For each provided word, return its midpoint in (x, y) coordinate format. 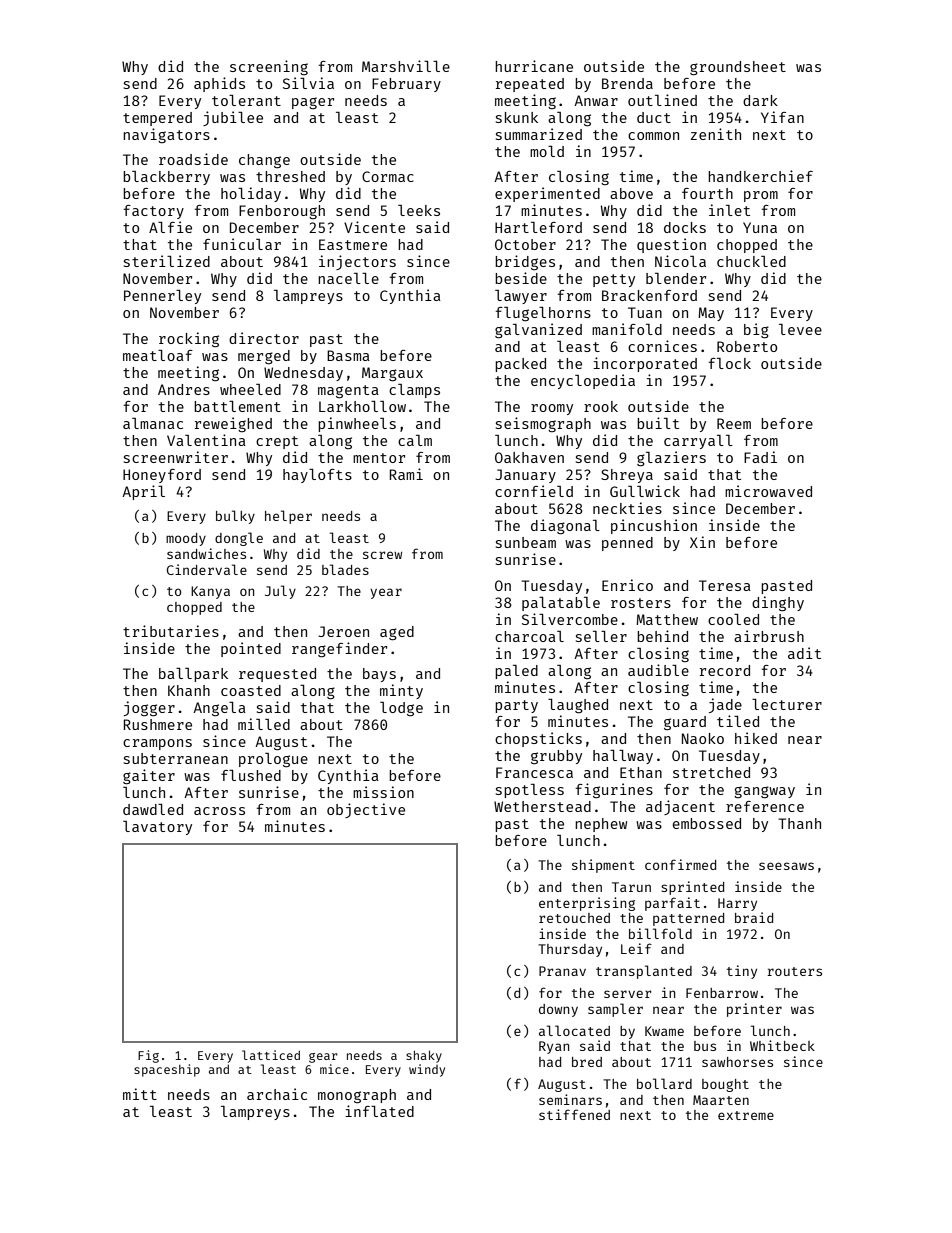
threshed (290, 176)
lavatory (157, 828)
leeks (419, 210)
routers (794, 971)
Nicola (680, 261)
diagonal (565, 527)
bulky (235, 517)
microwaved (768, 491)
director (264, 338)
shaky (424, 1056)
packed (520, 365)
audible (658, 670)
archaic (277, 1094)
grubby (556, 757)
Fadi (760, 457)
